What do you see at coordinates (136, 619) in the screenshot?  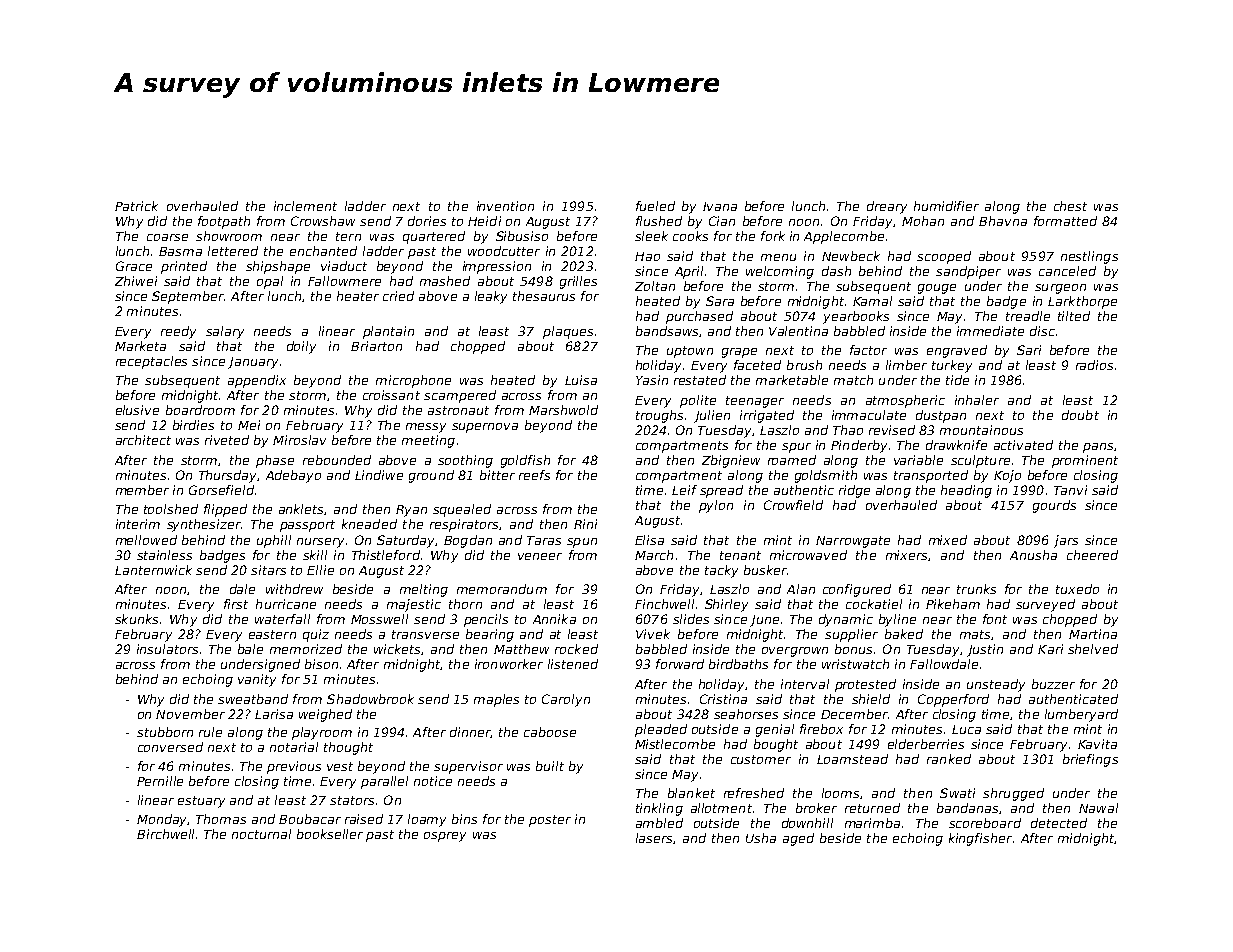 I see `skunks` at bounding box center [136, 619].
